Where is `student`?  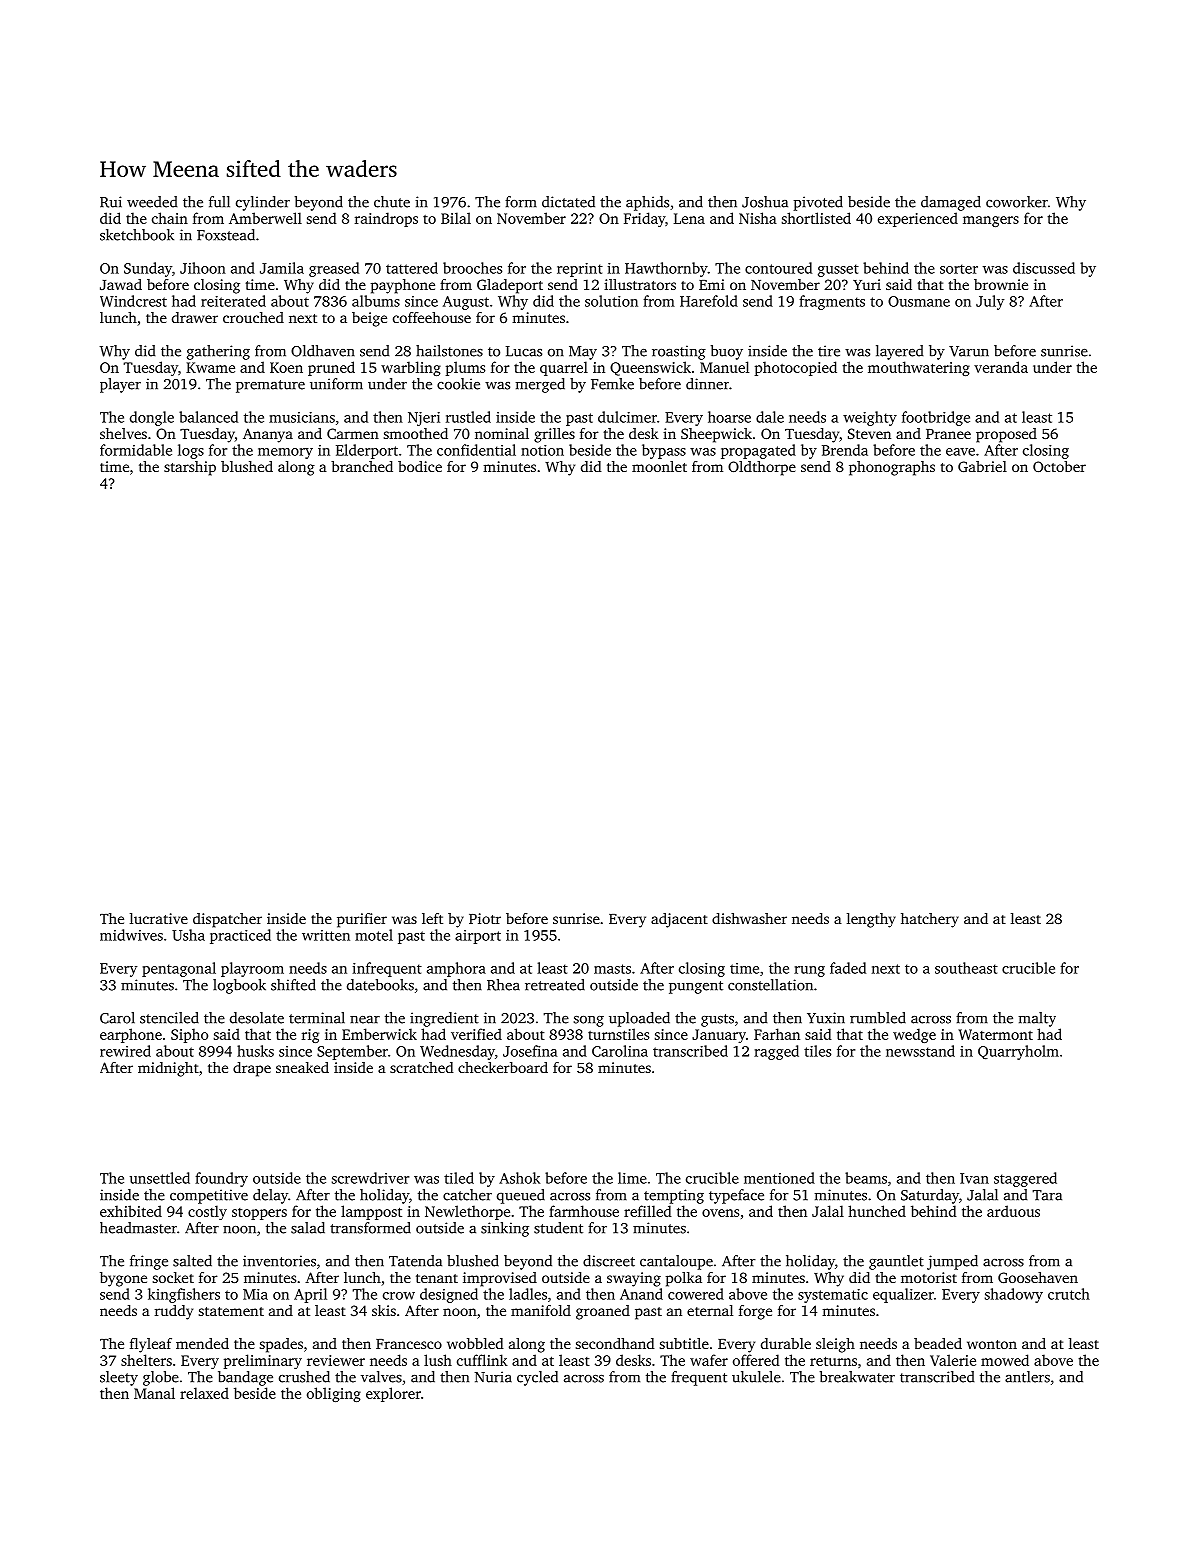
student is located at coordinates (558, 1228).
